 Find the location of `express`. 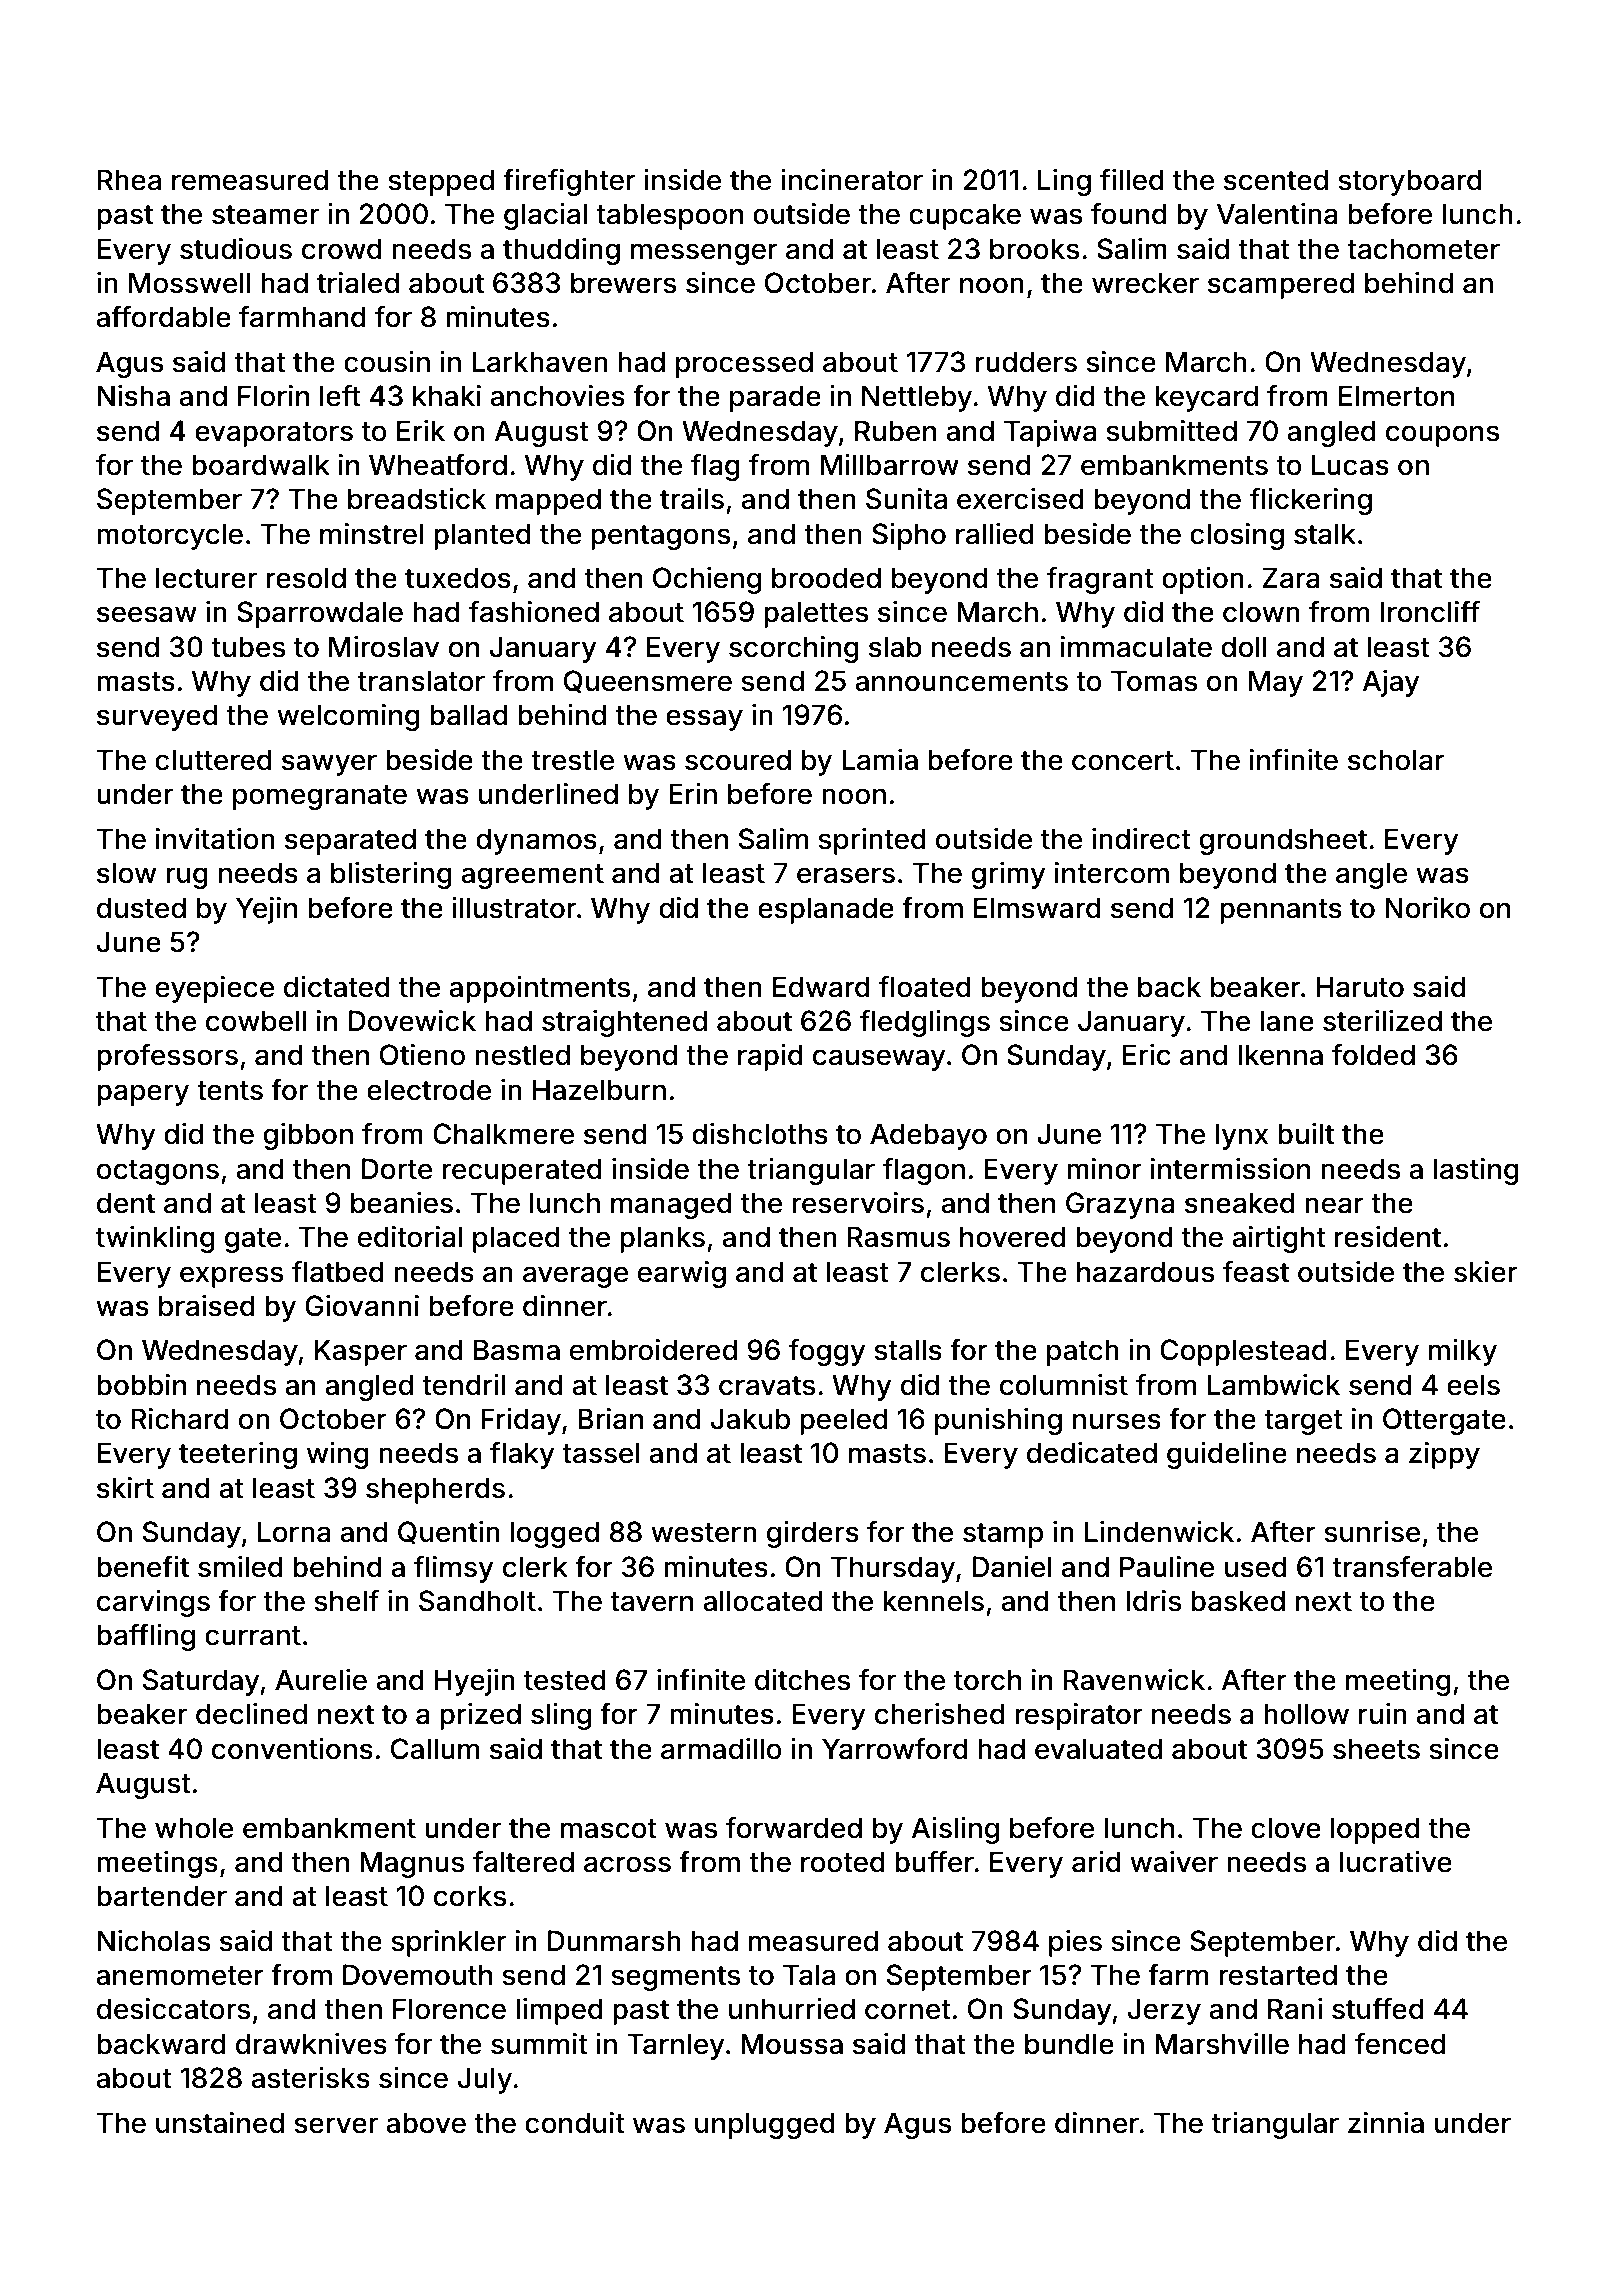

express is located at coordinates (231, 1277).
